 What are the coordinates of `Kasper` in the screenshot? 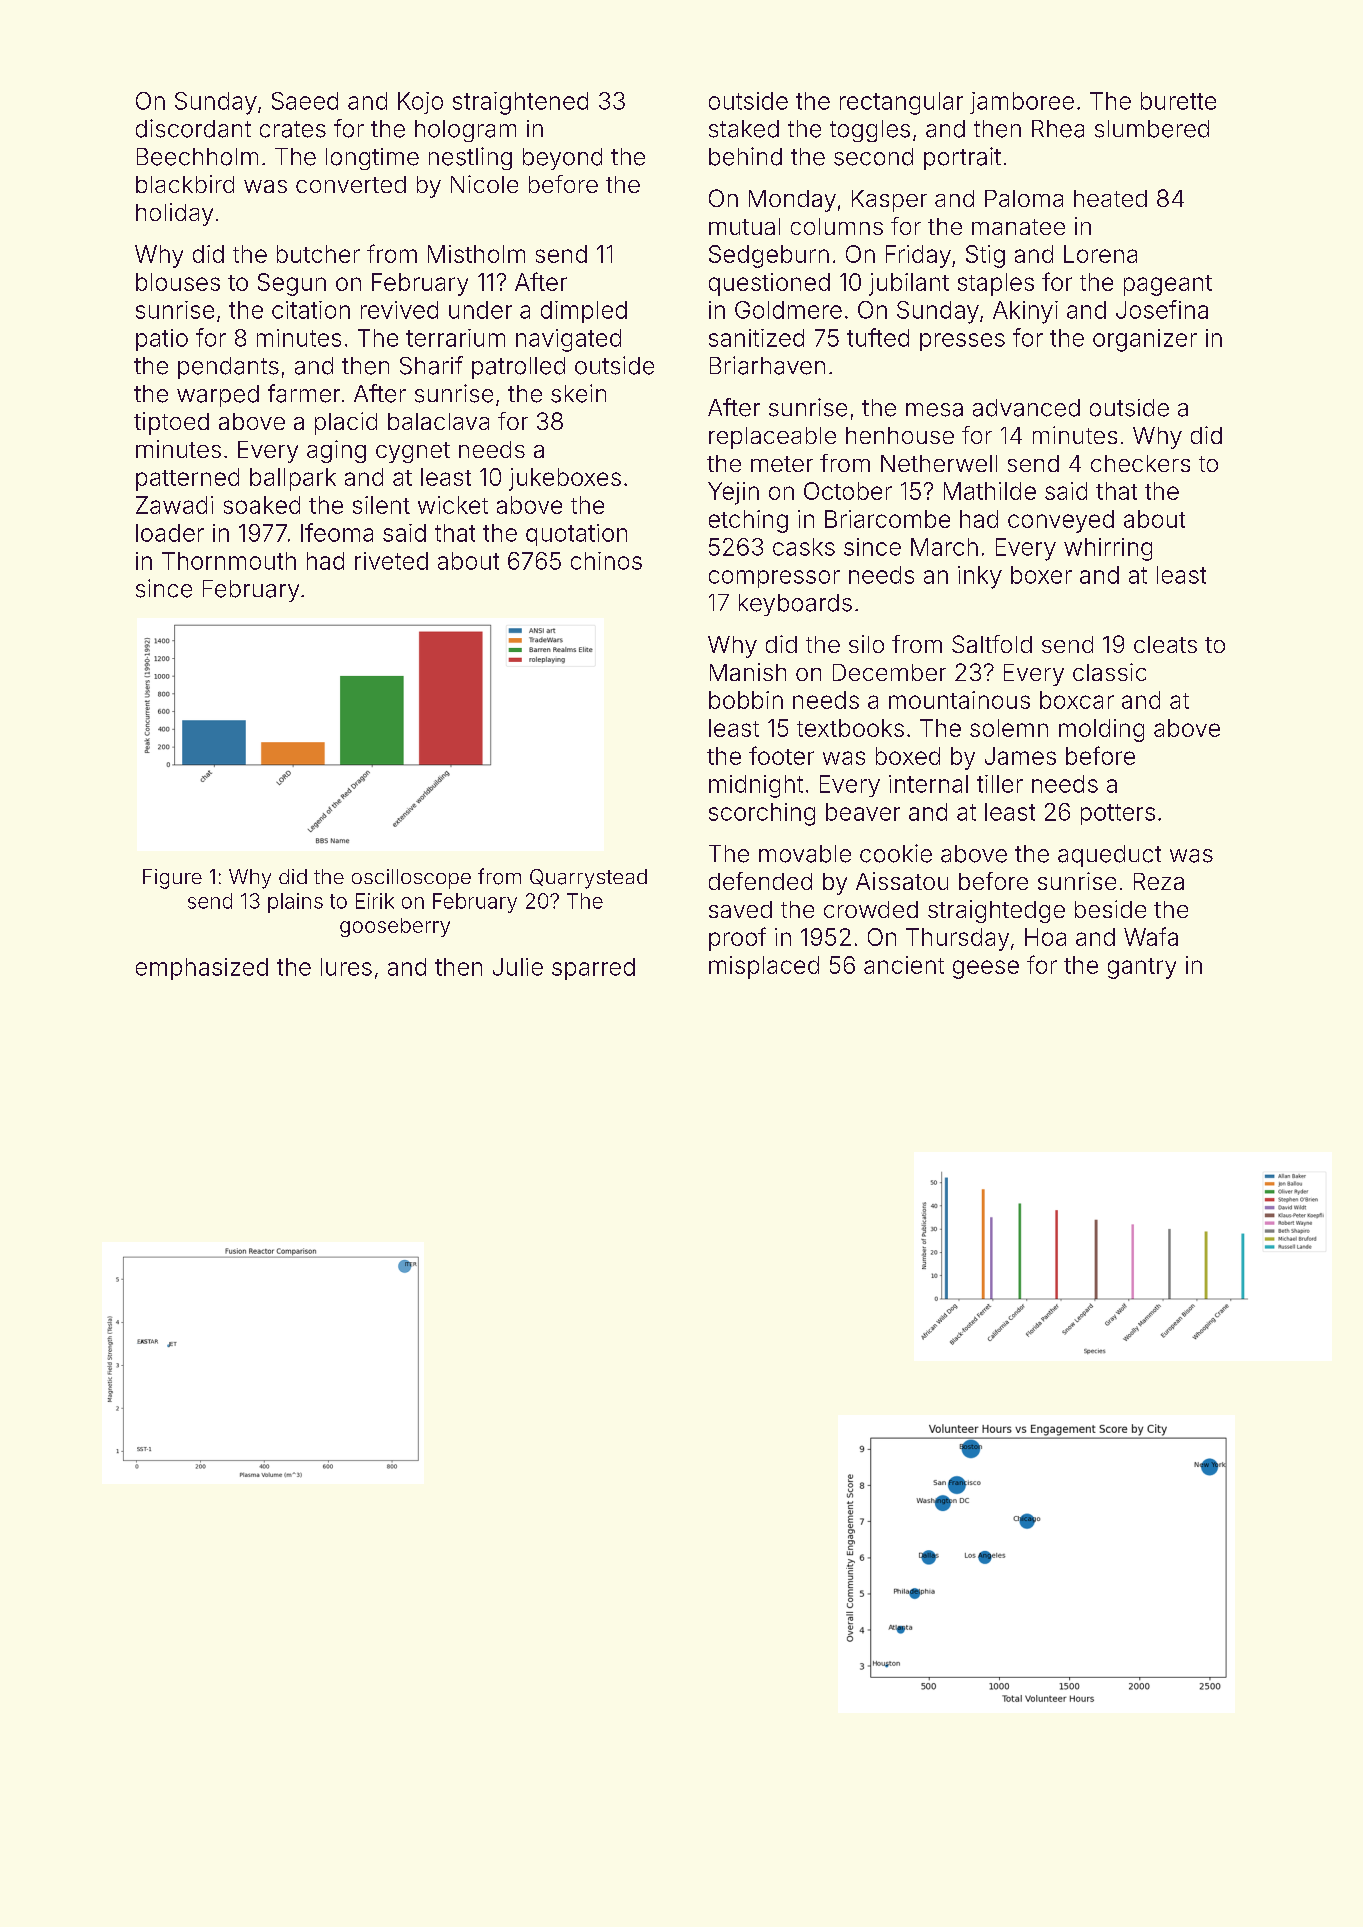 It's located at (889, 201).
